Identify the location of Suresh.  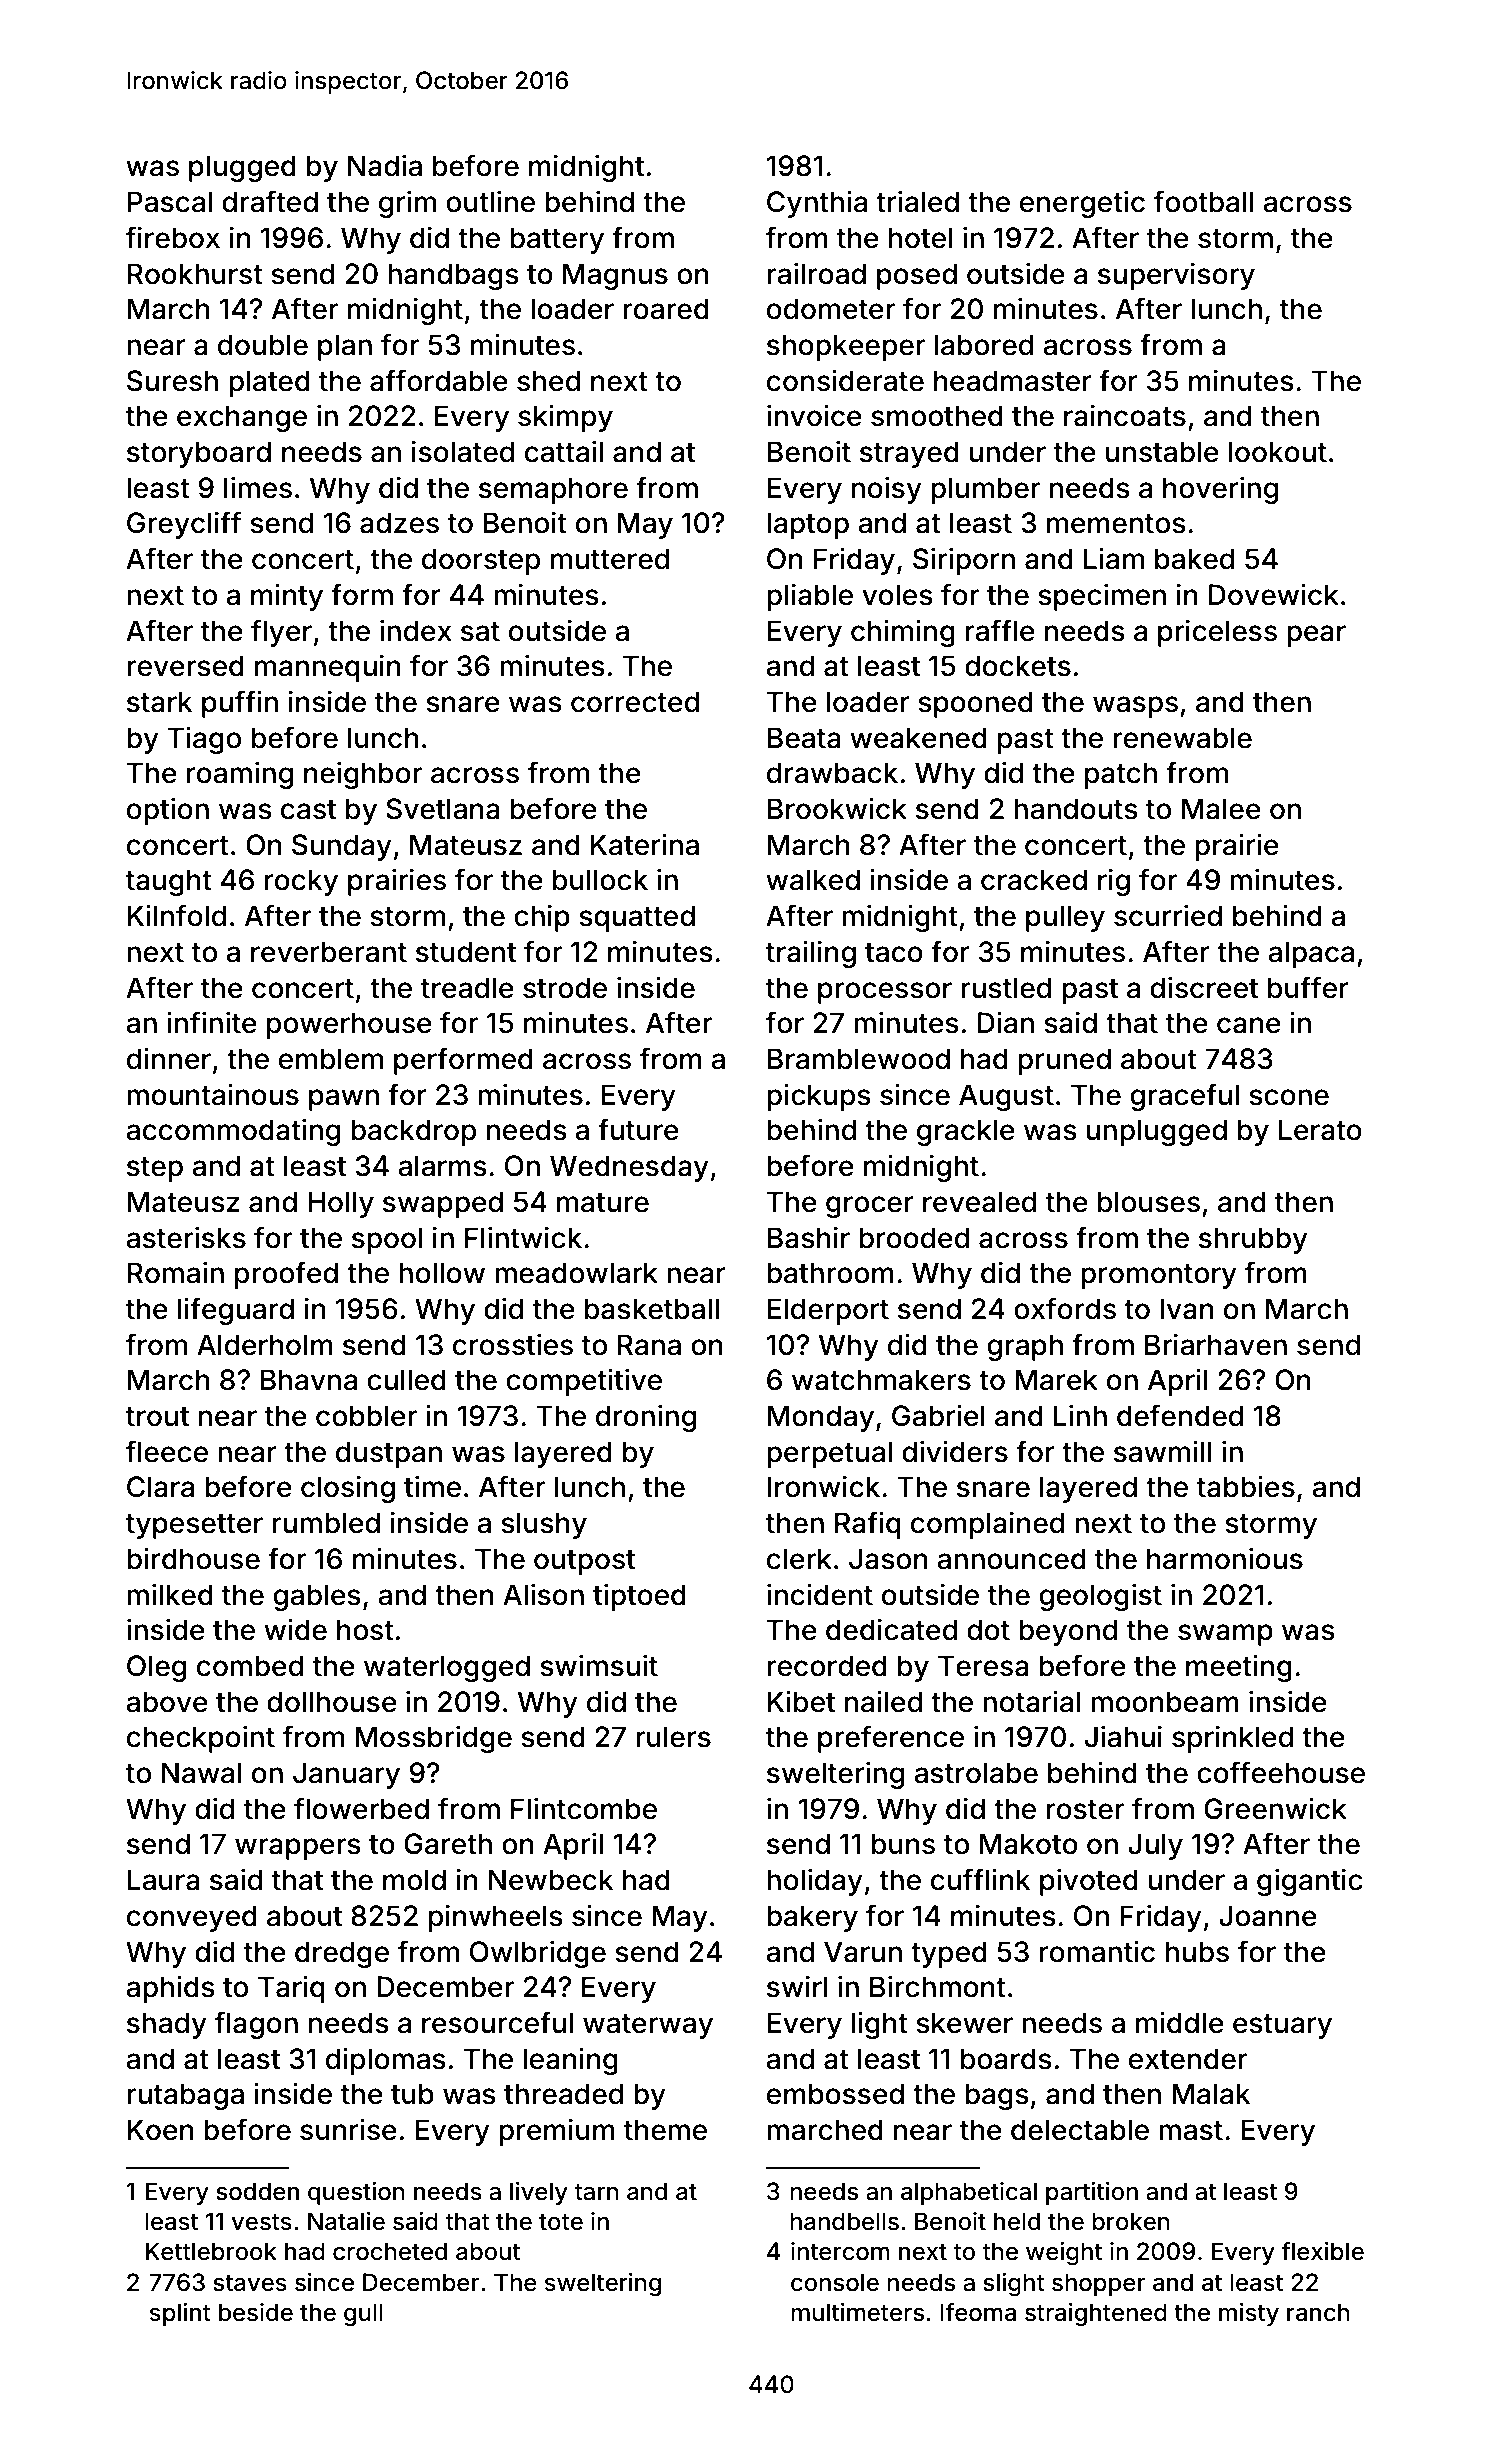
(172, 381).
